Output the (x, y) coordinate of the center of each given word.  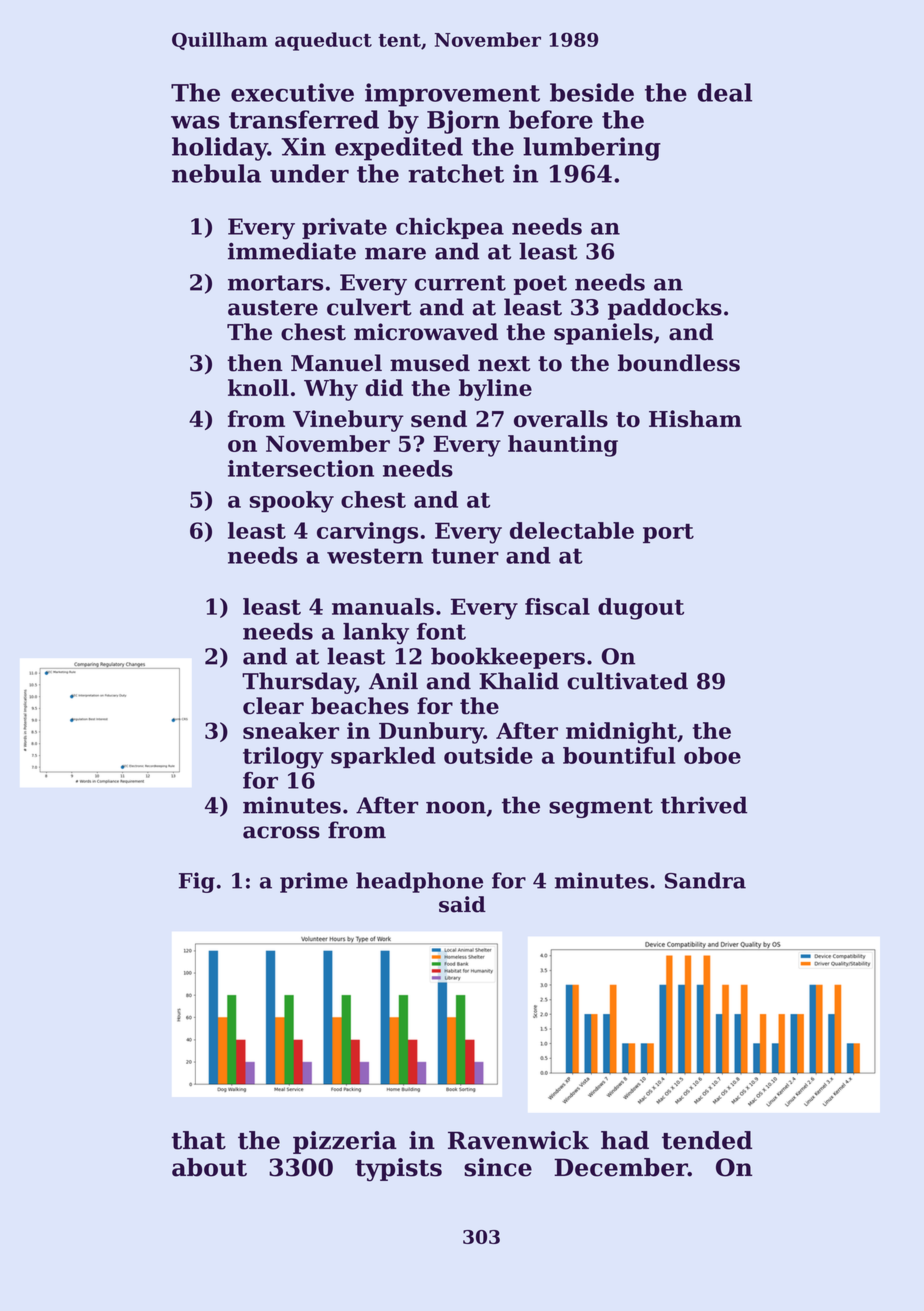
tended (707, 1140)
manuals (383, 606)
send (439, 418)
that (199, 1140)
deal (725, 92)
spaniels (603, 334)
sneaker (291, 730)
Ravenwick (518, 1140)
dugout (641, 609)
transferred (304, 119)
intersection (301, 468)
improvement (452, 95)
